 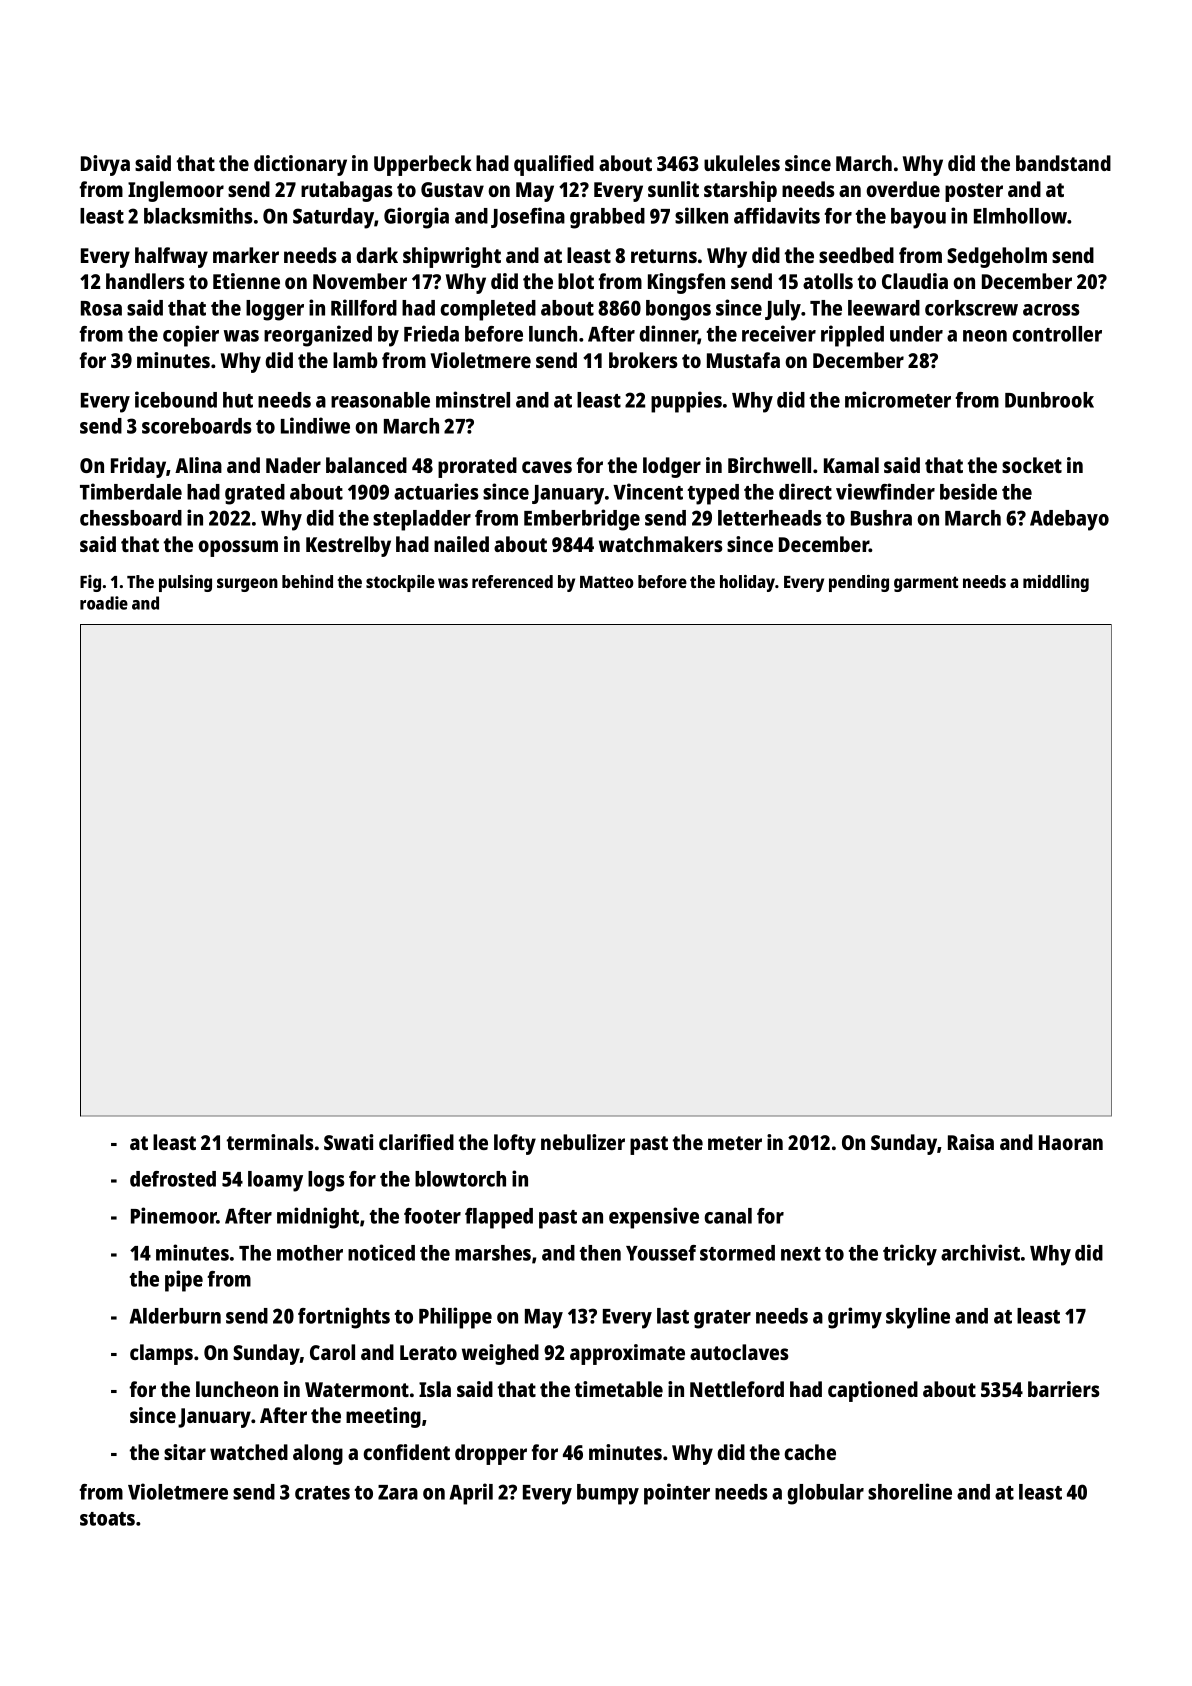 I want to click on actuaries, so click(x=436, y=491).
